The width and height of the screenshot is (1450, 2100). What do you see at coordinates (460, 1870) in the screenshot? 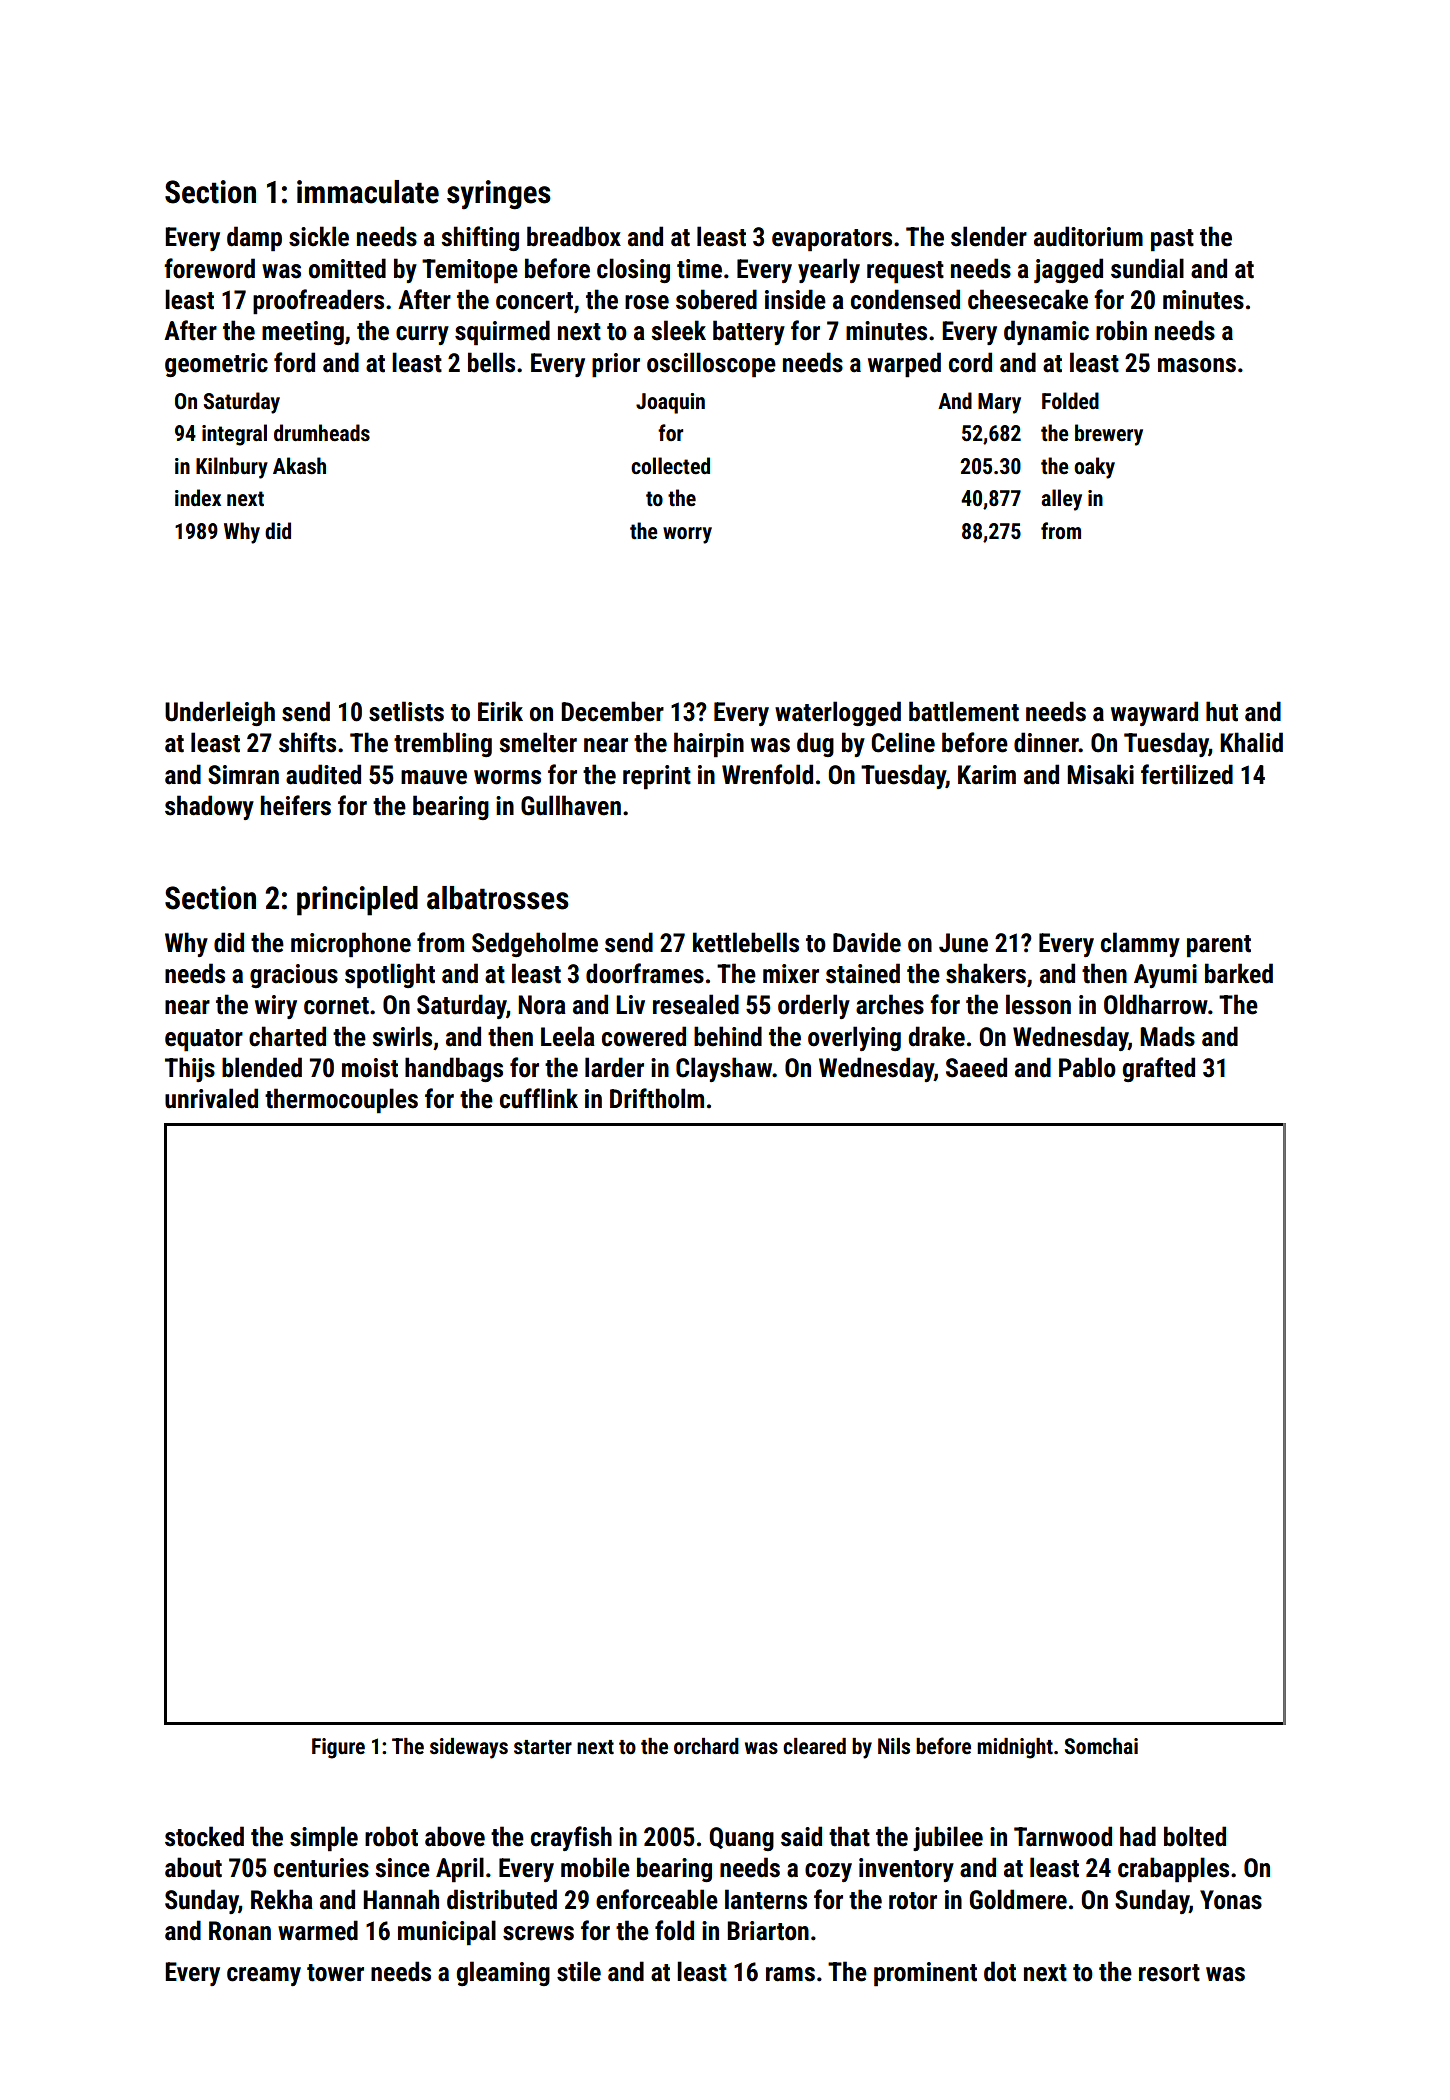
I see `April` at bounding box center [460, 1870].
